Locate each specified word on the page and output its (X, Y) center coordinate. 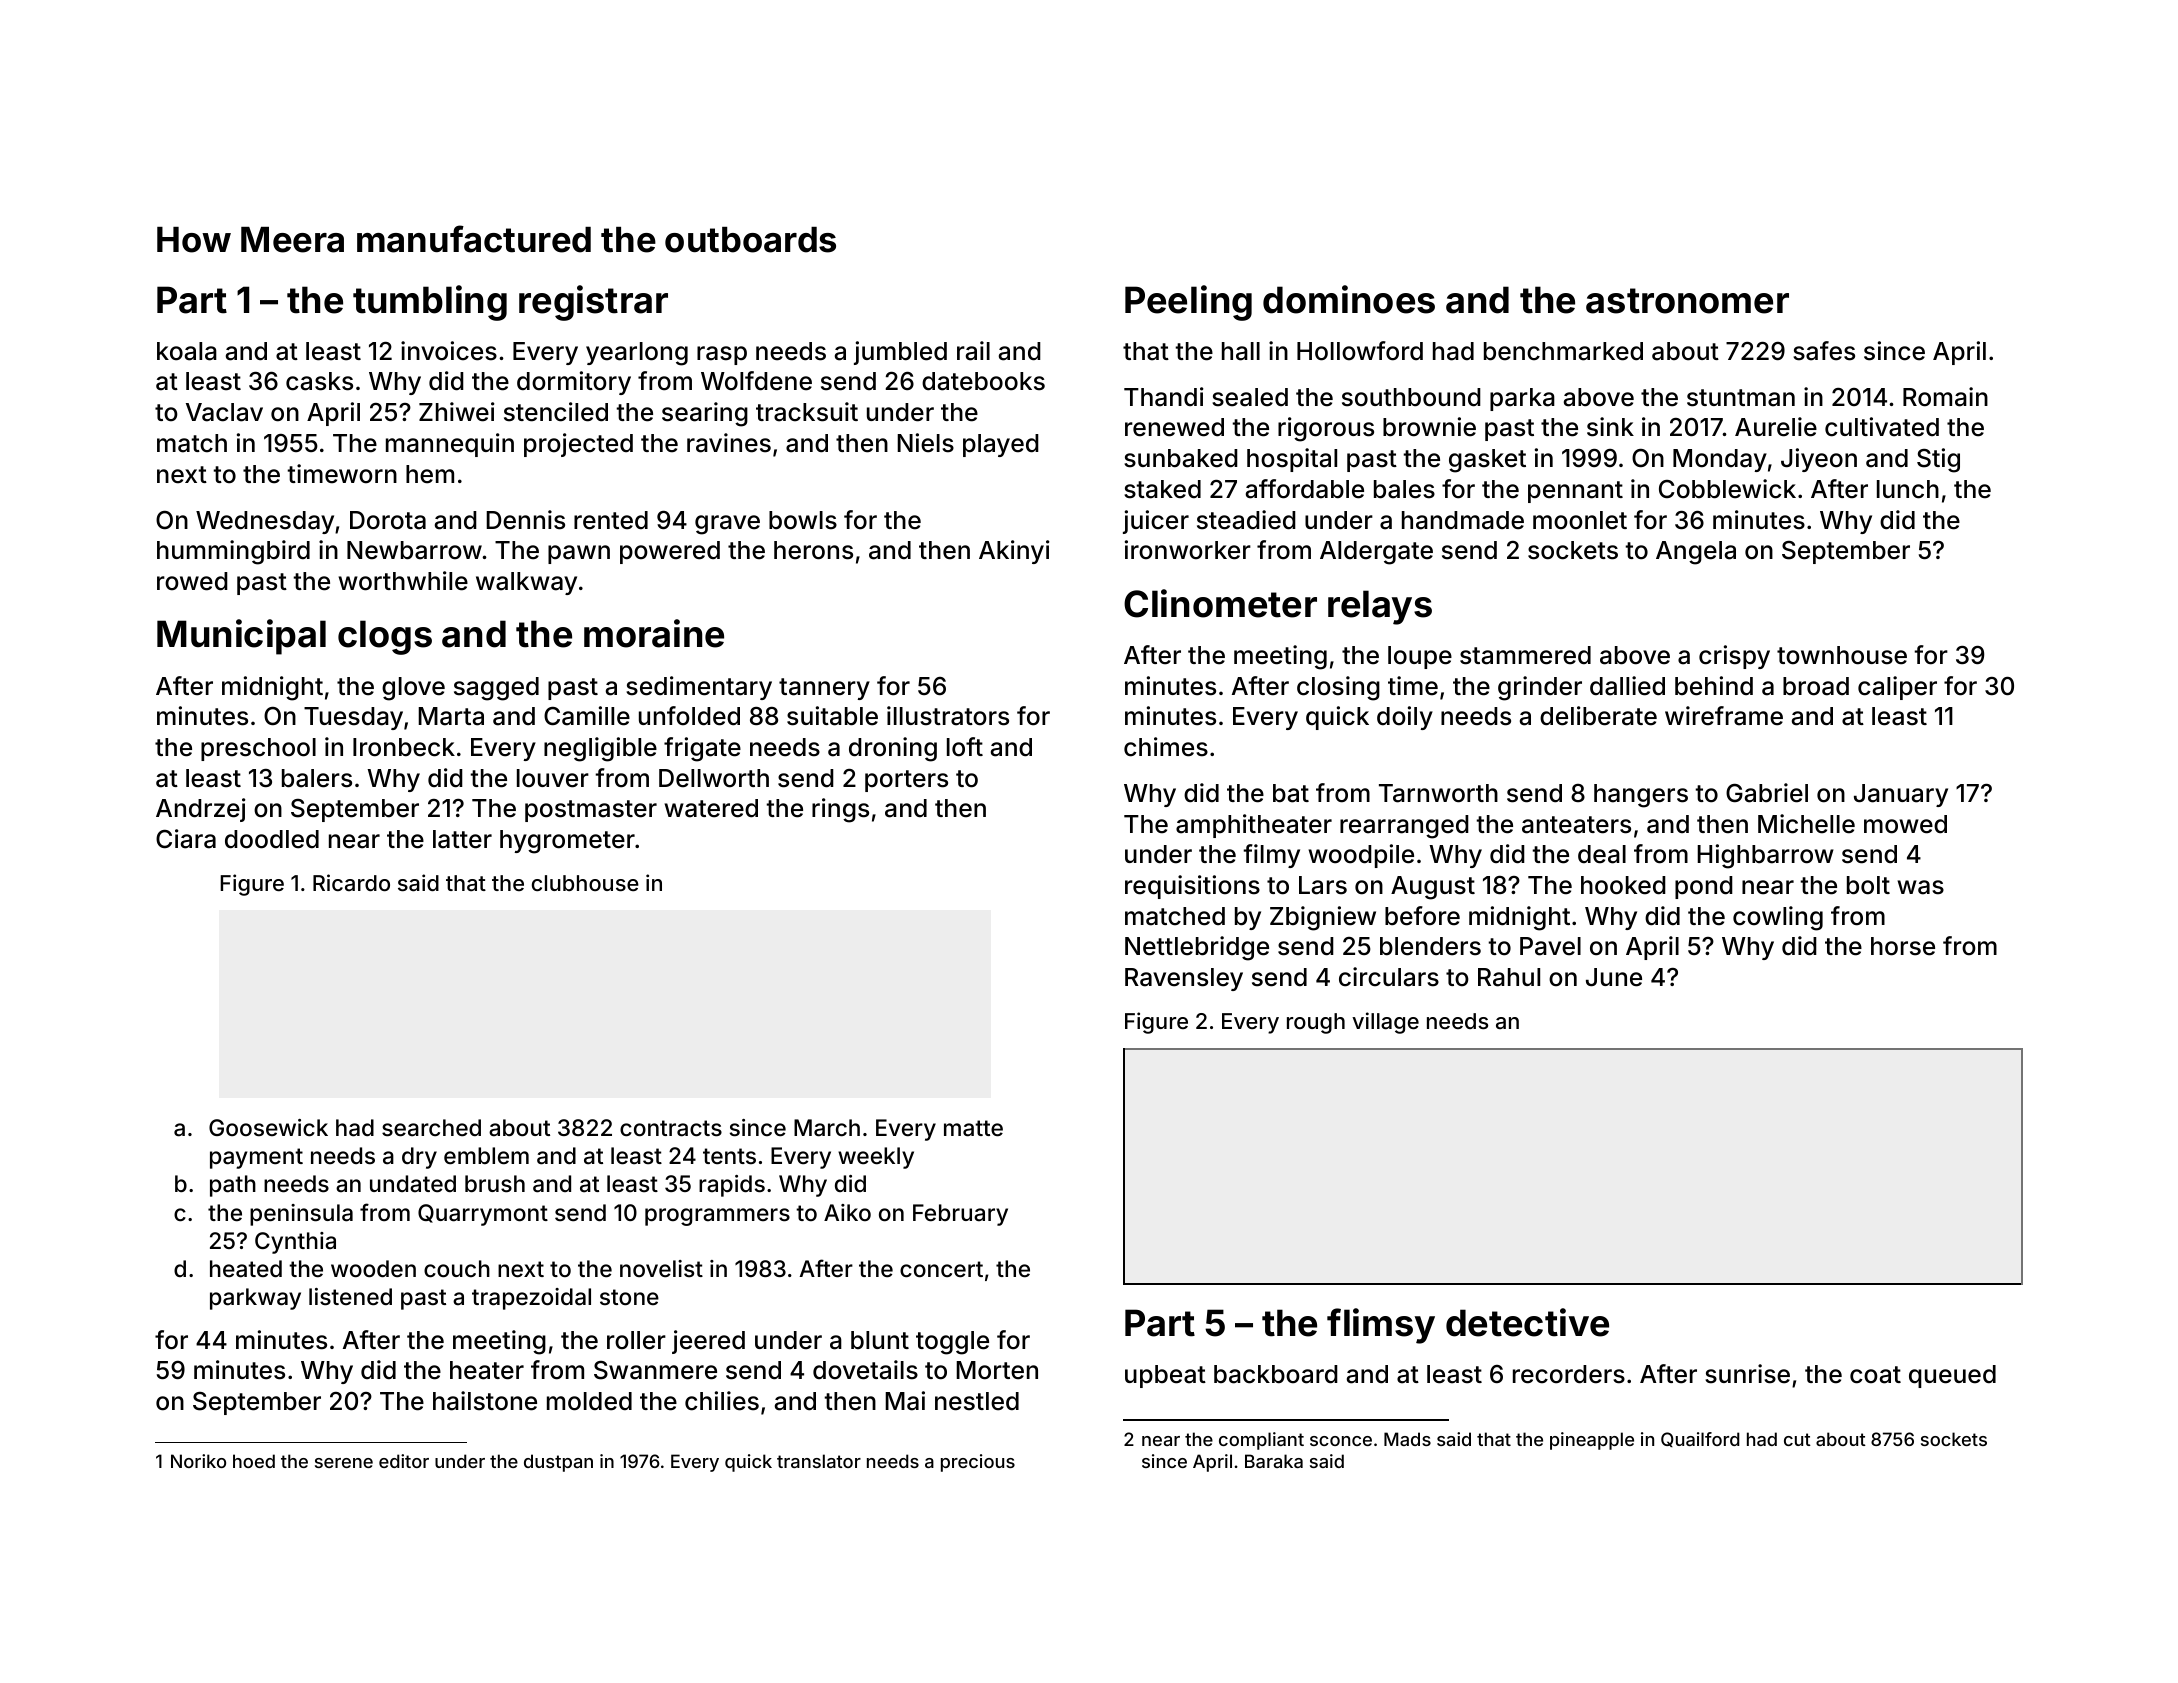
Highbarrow (1765, 856)
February (960, 1215)
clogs (385, 637)
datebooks (983, 381)
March (827, 1128)
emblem (486, 1156)
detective (1527, 1322)
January (1901, 795)
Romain (1945, 397)
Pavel (1550, 946)
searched (431, 1128)
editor (404, 1461)
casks (319, 381)
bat (1291, 793)
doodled (272, 839)
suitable (832, 716)
